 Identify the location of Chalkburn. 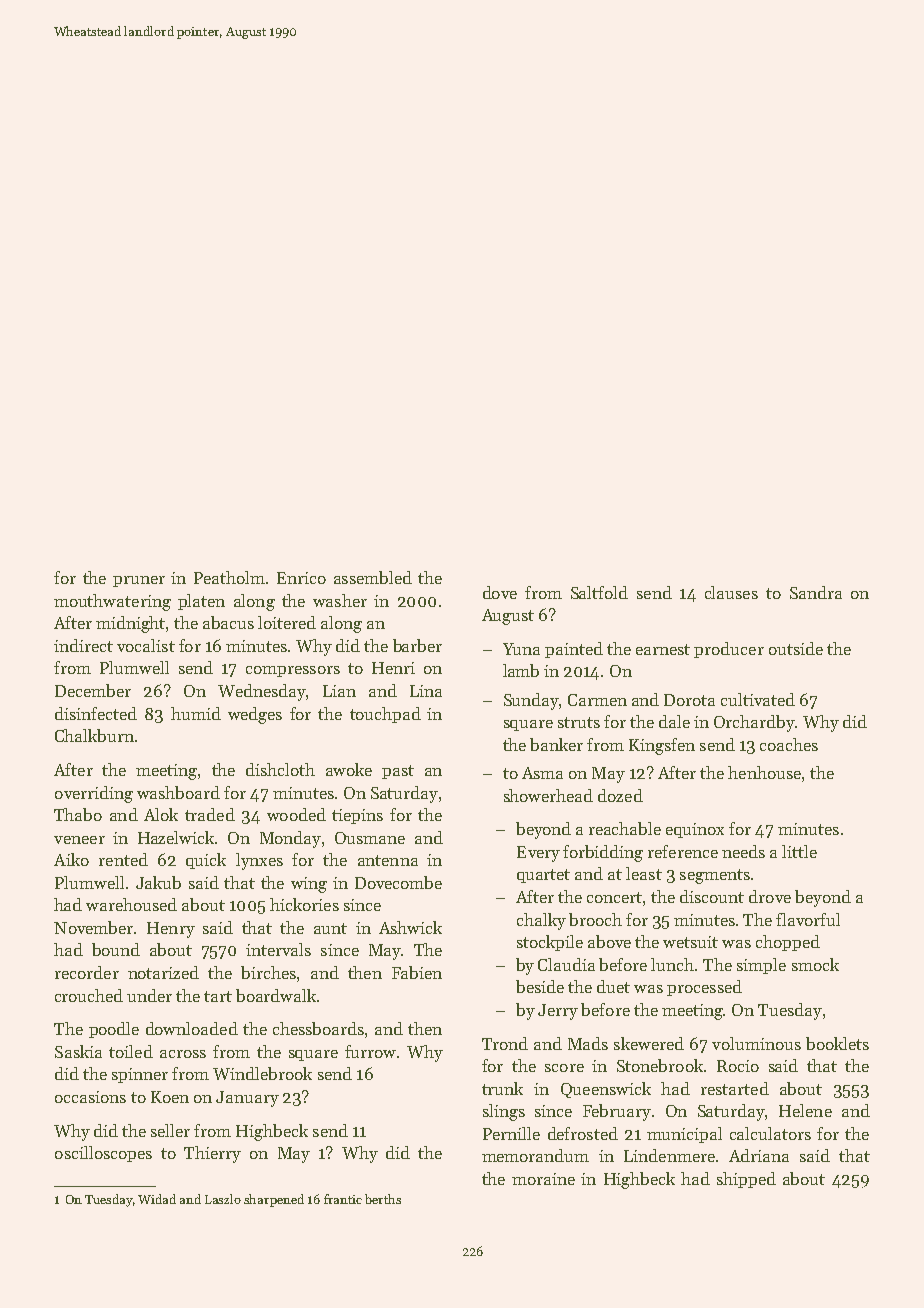
(94, 735).
